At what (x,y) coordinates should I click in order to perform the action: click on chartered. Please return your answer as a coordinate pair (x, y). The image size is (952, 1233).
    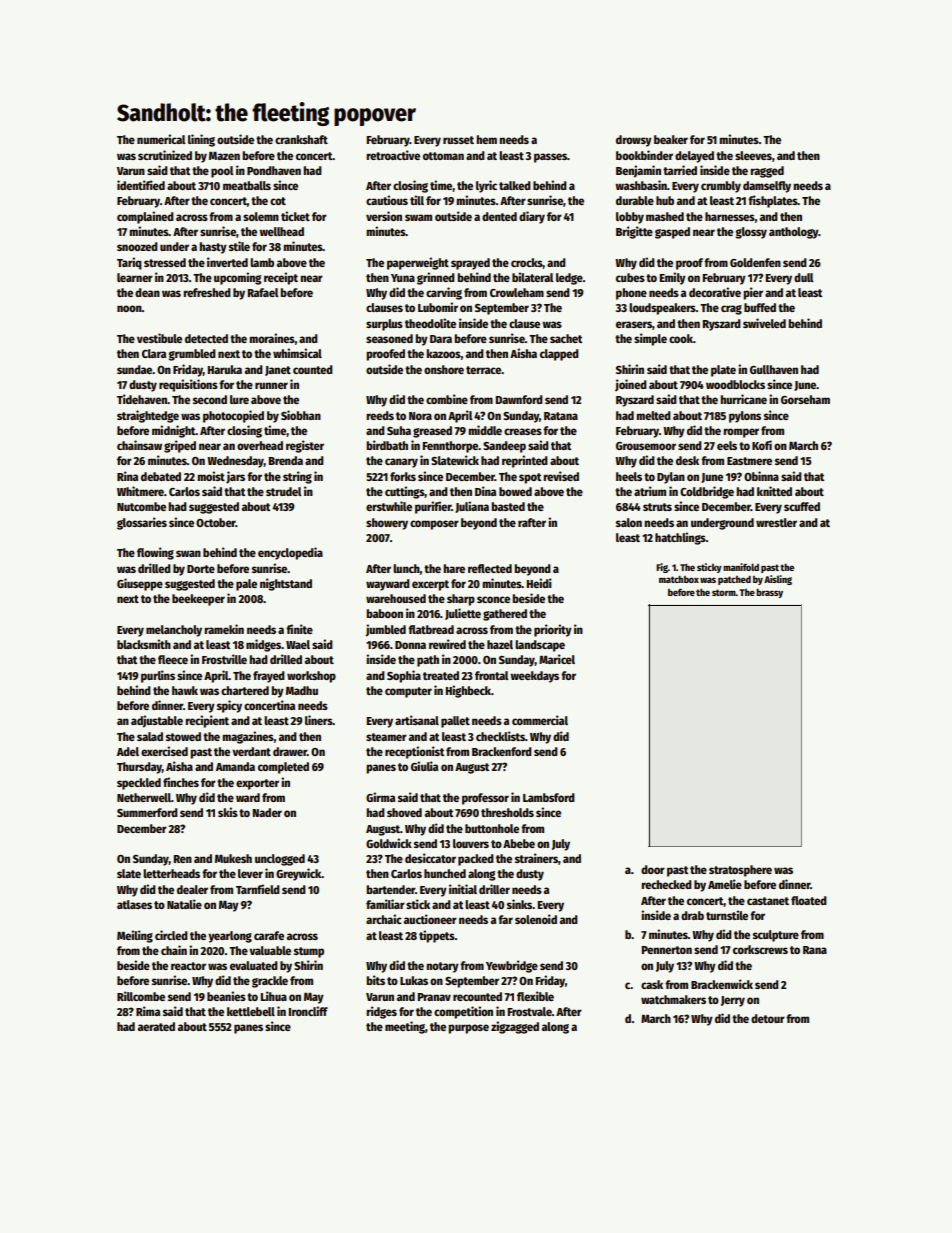
    Looking at the image, I should click on (245, 690).
